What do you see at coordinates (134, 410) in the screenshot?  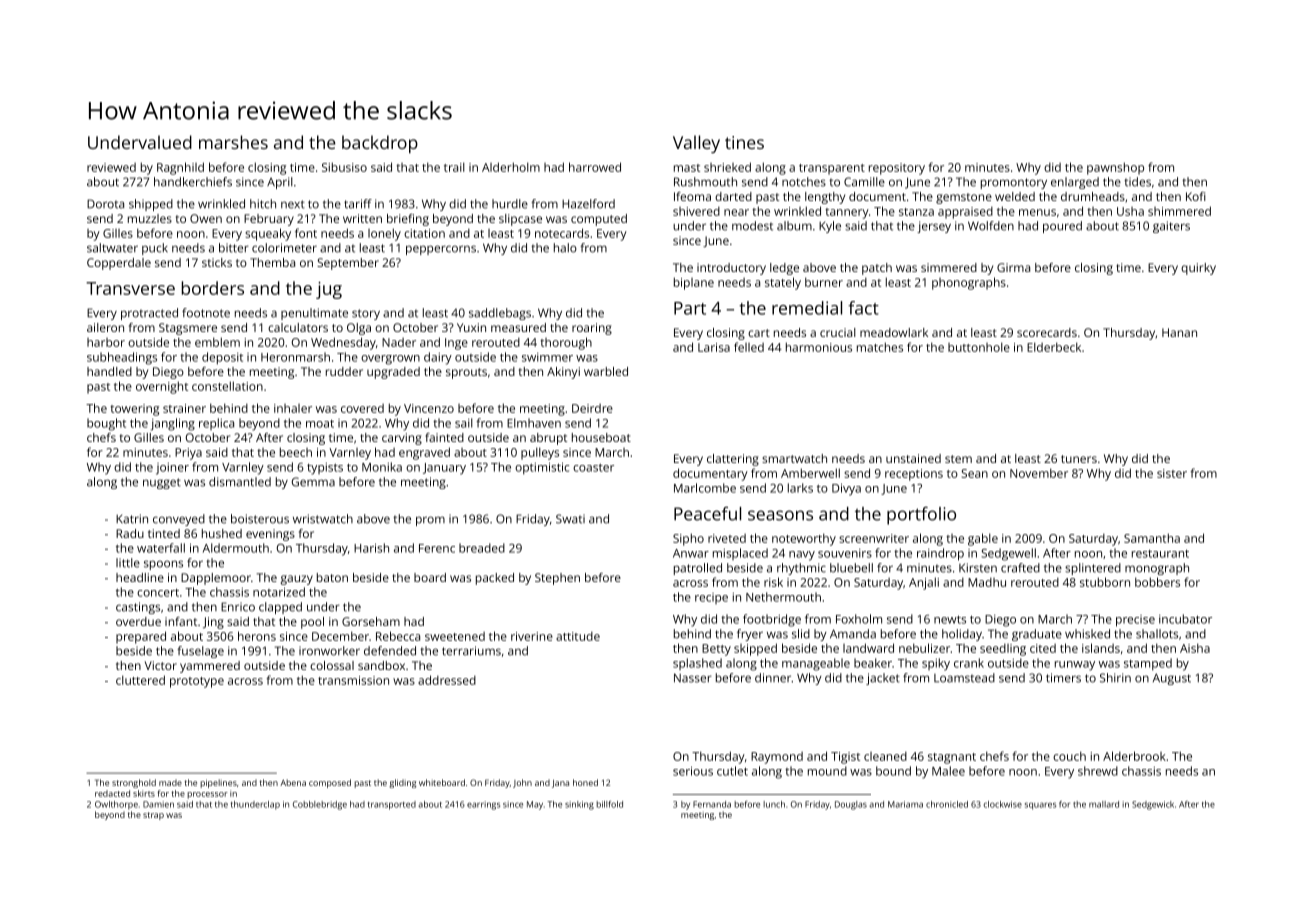 I see `towering` at bounding box center [134, 410].
